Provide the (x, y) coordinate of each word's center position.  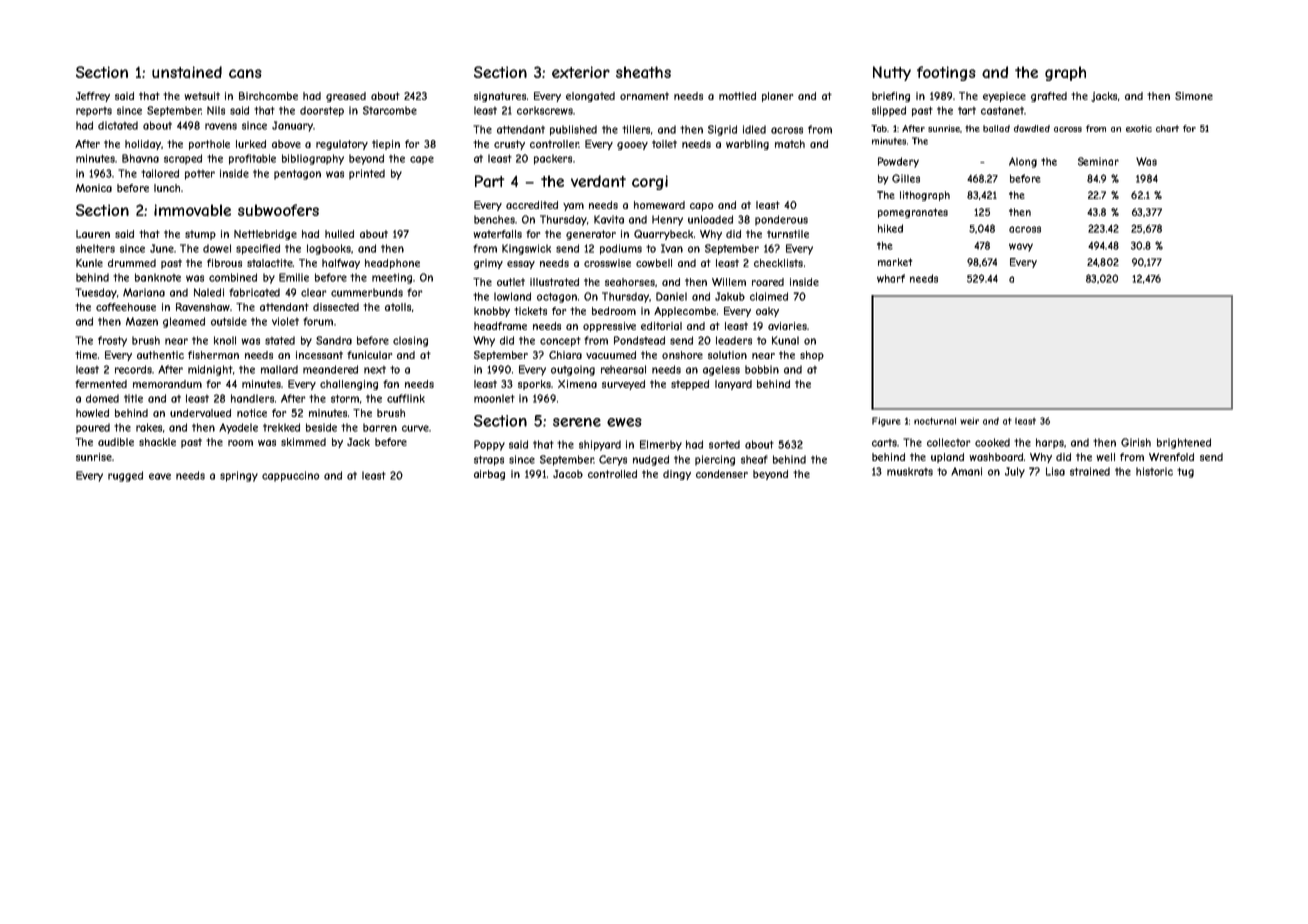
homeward (659, 205)
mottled (737, 96)
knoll (225, 340)
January (292, 126)
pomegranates (913, 213)
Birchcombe (268, 96)
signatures (500, 97)
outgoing (573, 370)
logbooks (329, 249)
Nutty (892, 73)
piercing (715, 460)
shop (812, 356)
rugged (125, 476)
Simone (1194, 96)
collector (949, 442)
